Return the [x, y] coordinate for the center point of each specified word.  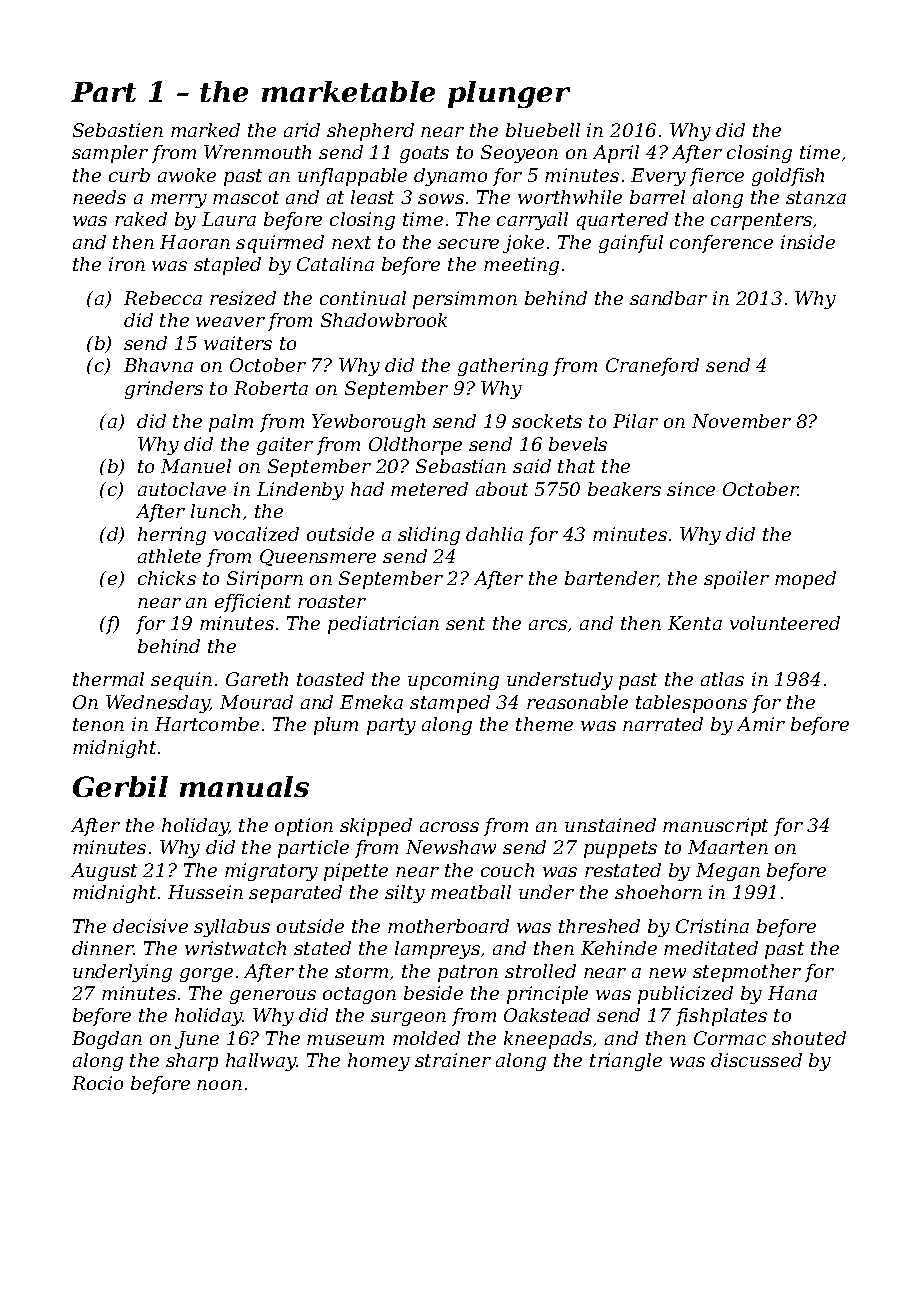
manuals [244, 786]
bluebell [543, 130]
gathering [503, 367]
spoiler [736, 580]
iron [127, 264]
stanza [816, 197]
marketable [348, 91]
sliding [429, 536]
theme [544, 724]
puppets [620, 849]
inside [808, 242]
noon [219, 1085]
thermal [108, 679]
